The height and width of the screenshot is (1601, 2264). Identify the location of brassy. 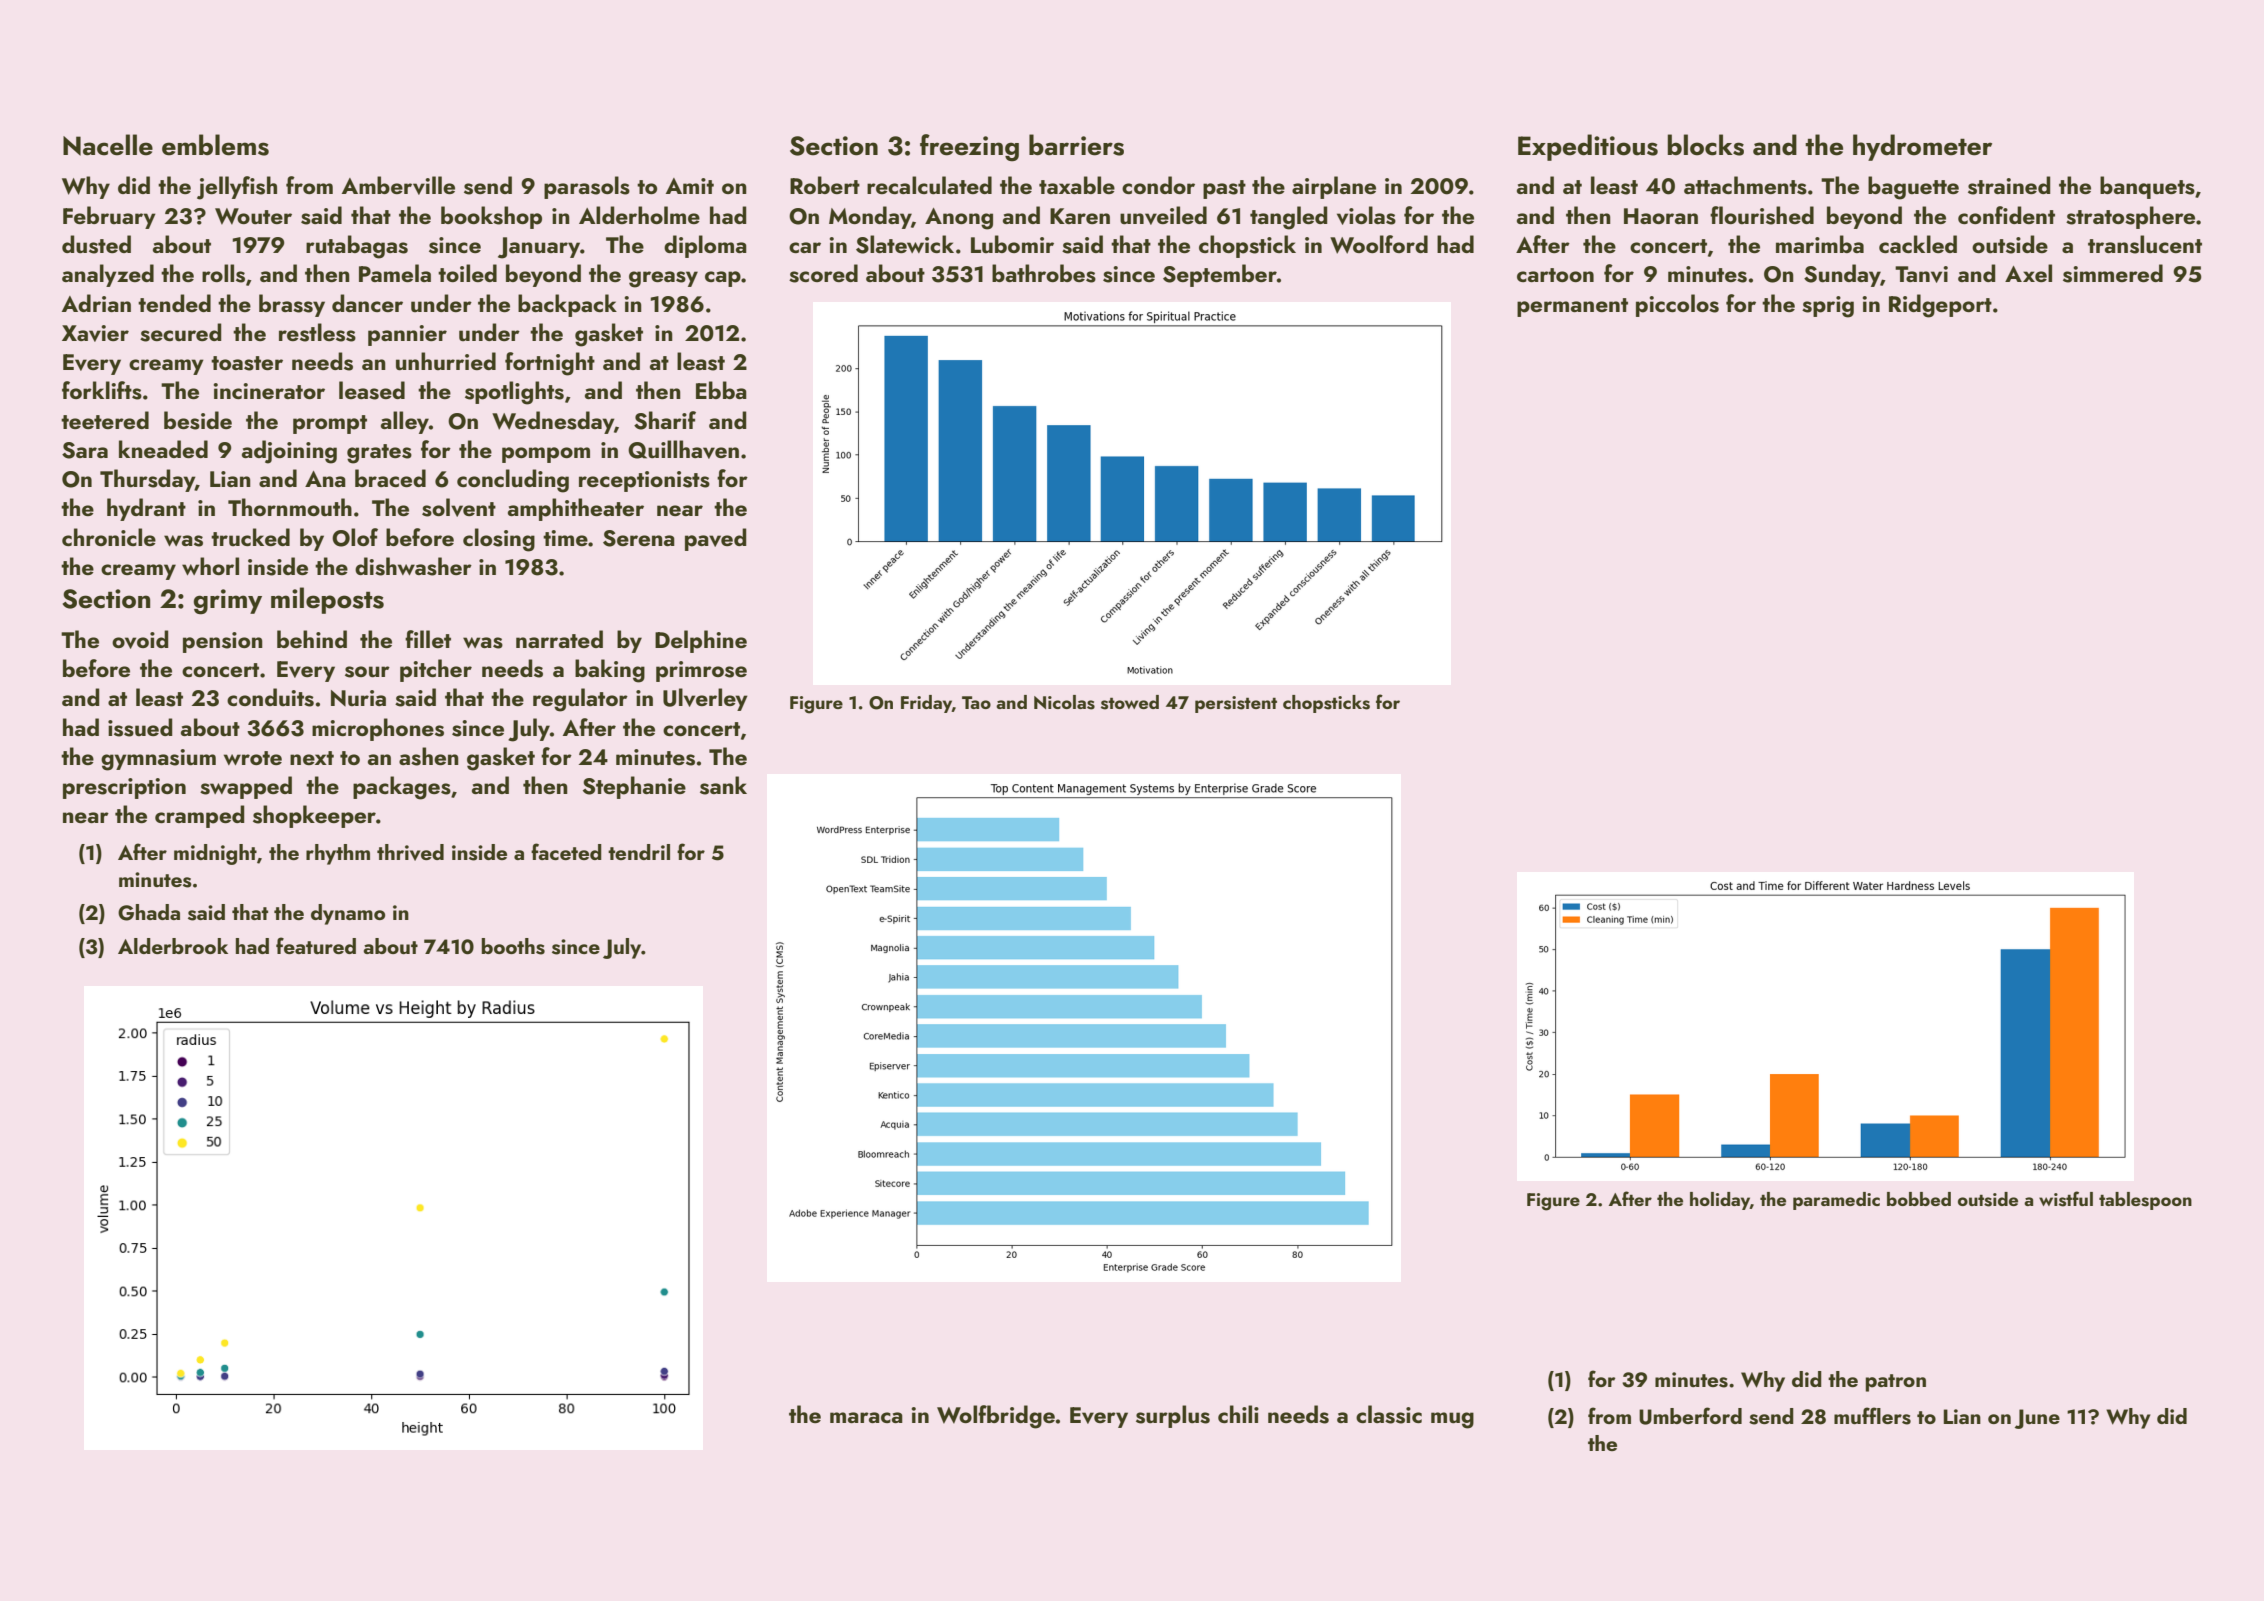
(292, 305).
